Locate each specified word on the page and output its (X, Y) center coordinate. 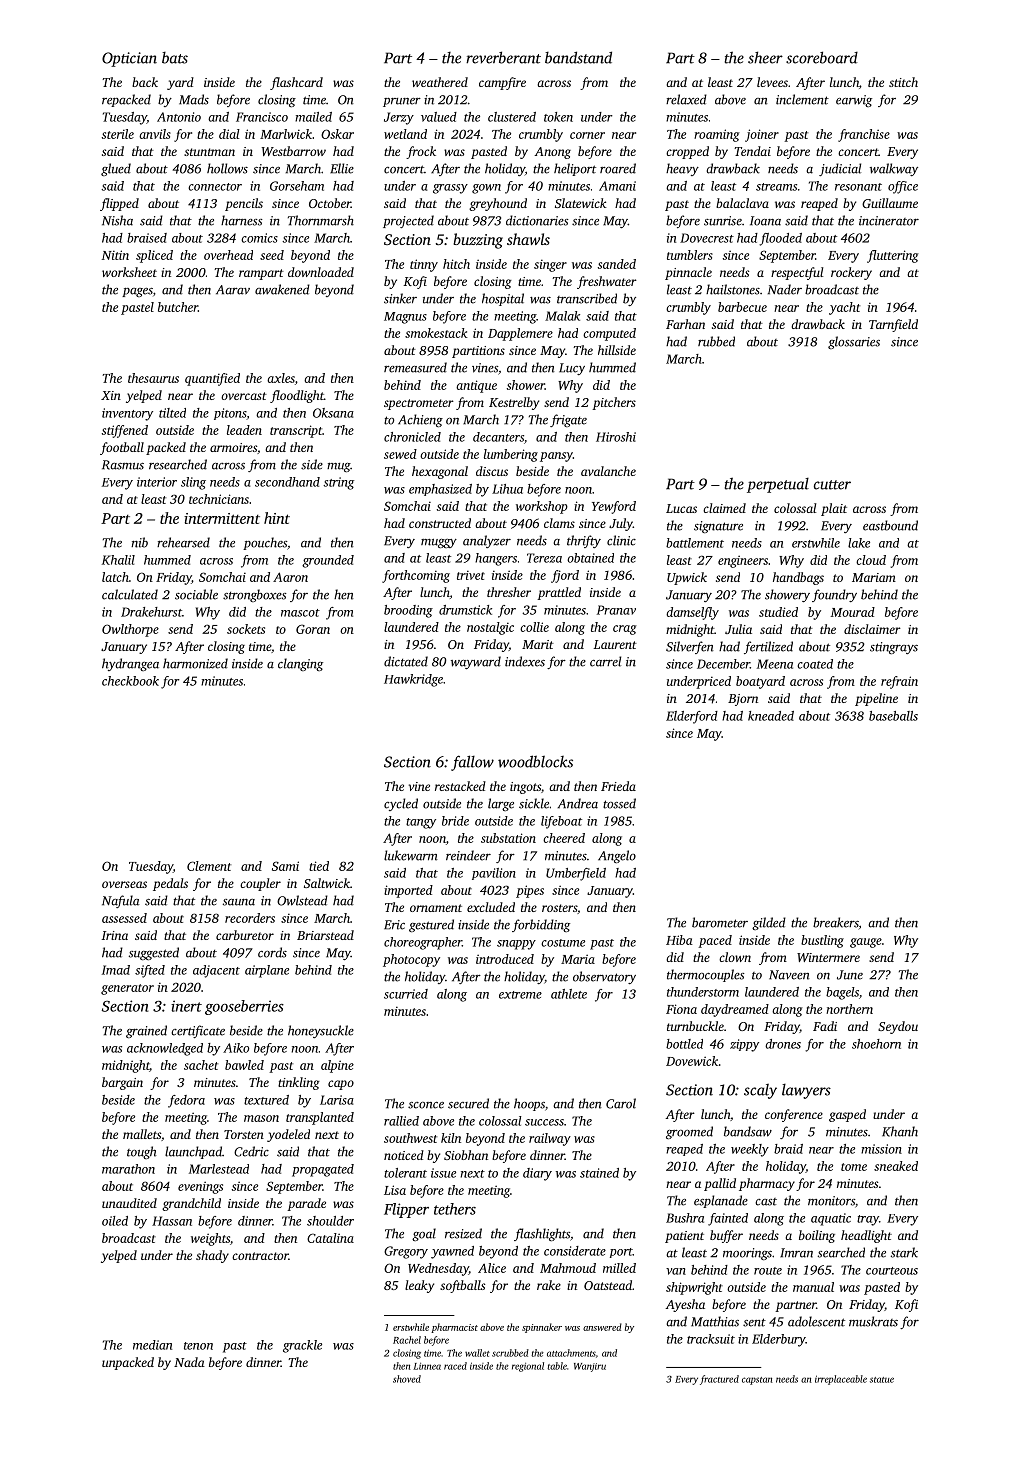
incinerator (889, 221)
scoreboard (822, 57)
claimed (724, 508)
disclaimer (872, 629)
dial (229, 134)
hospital (503, 299)
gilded (769, 923)
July (621, 524)
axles (281, 378)
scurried (406, 994)
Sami (285, 866)
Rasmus (123, 465)
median (152, 1345)
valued (439, 117)
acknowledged (165, 1049)
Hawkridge (413, 680)
